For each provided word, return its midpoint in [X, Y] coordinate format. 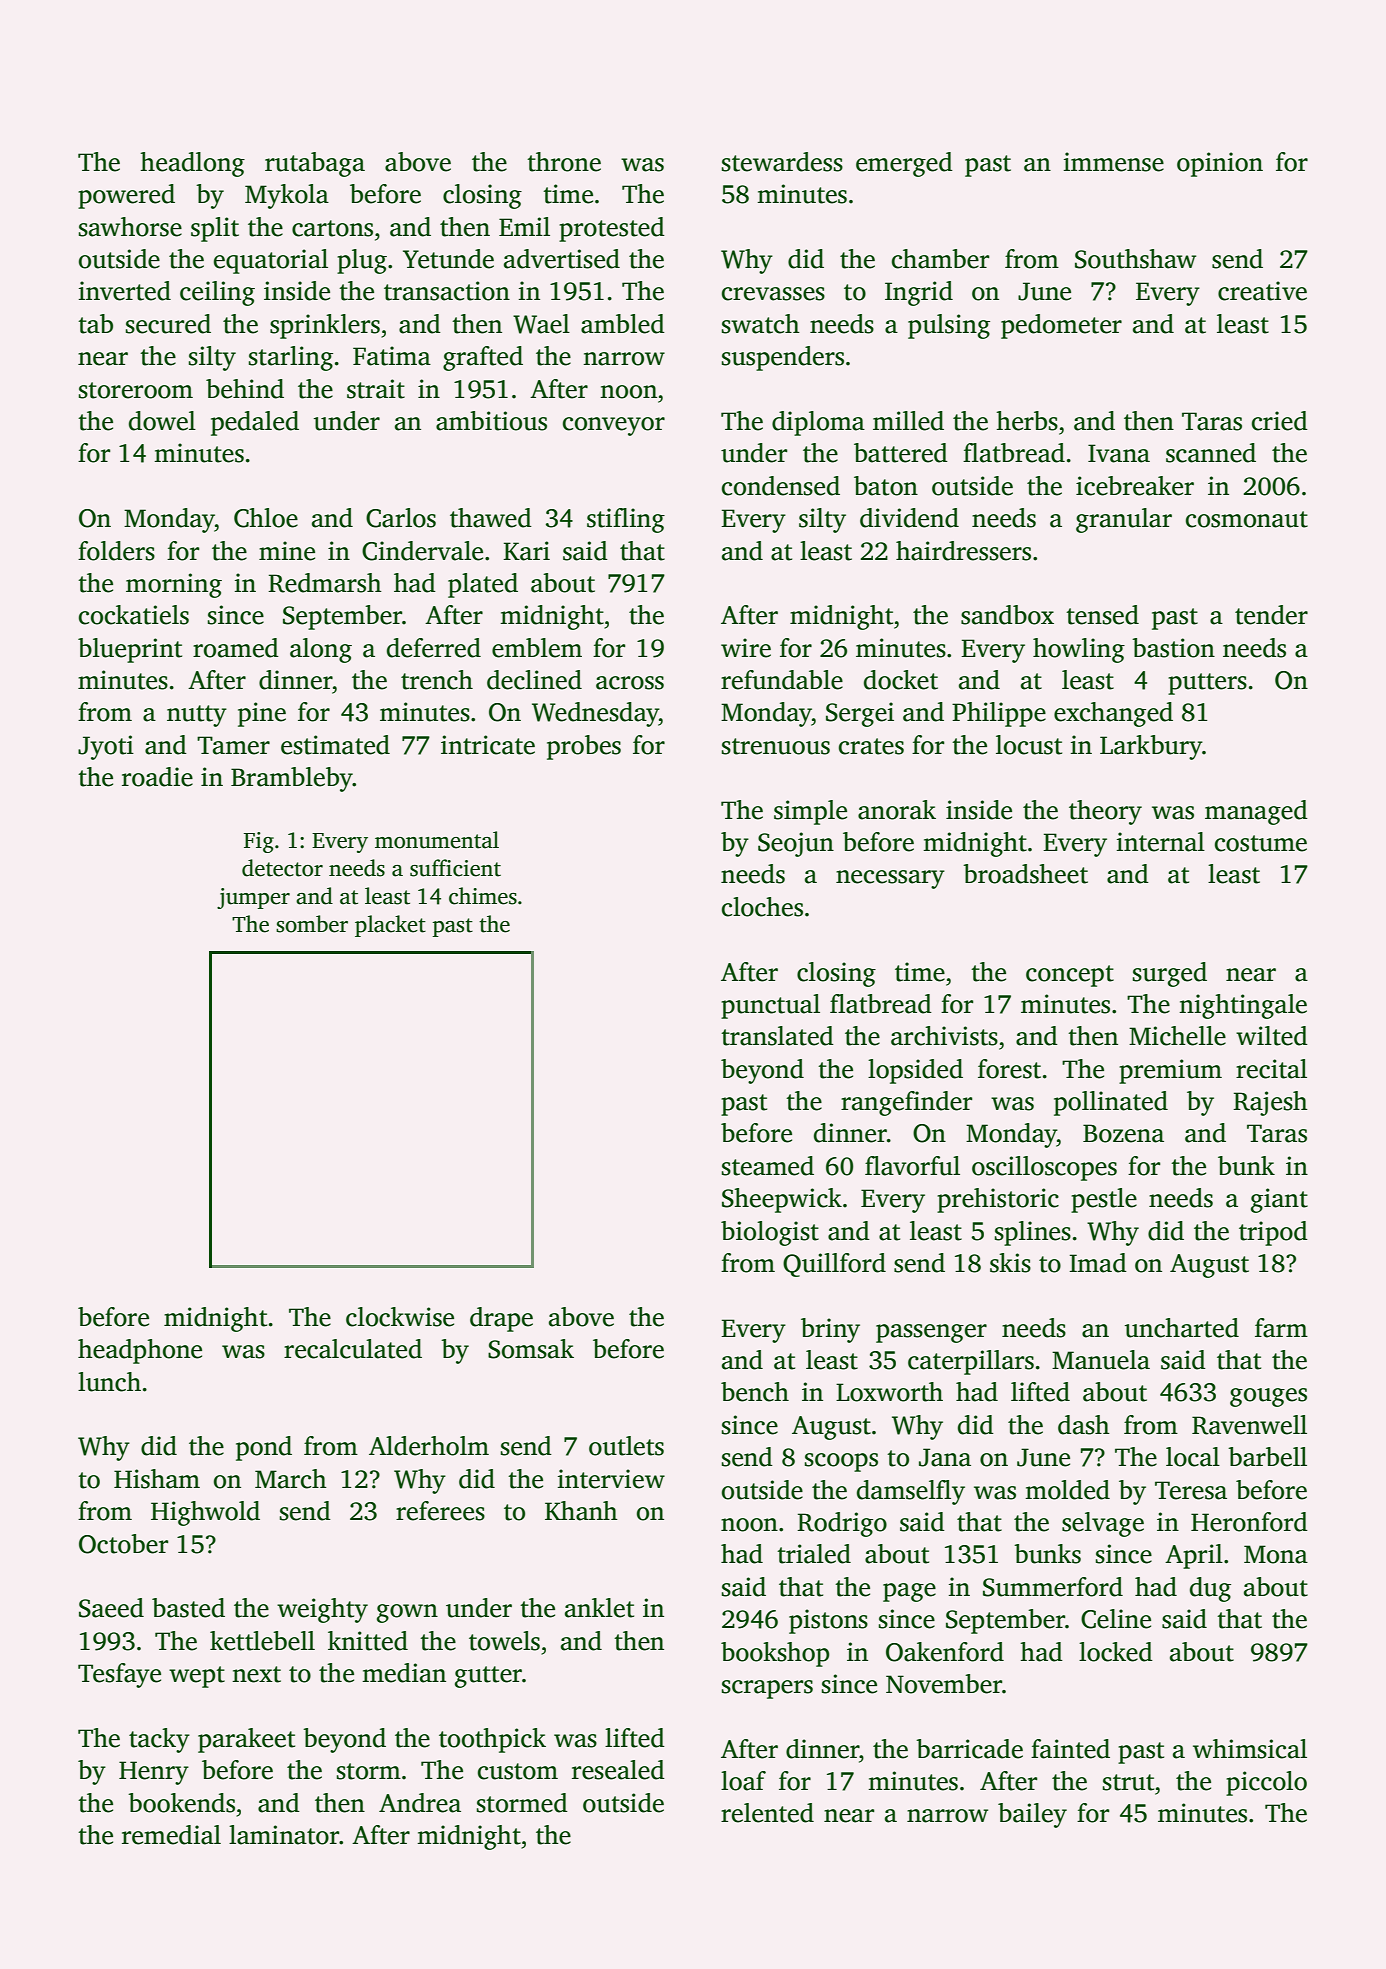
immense [1114, 162]
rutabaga [315, 164]
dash [1084, 1425]
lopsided [915, 1071]
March [291, 1479]
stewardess [782, 162]
